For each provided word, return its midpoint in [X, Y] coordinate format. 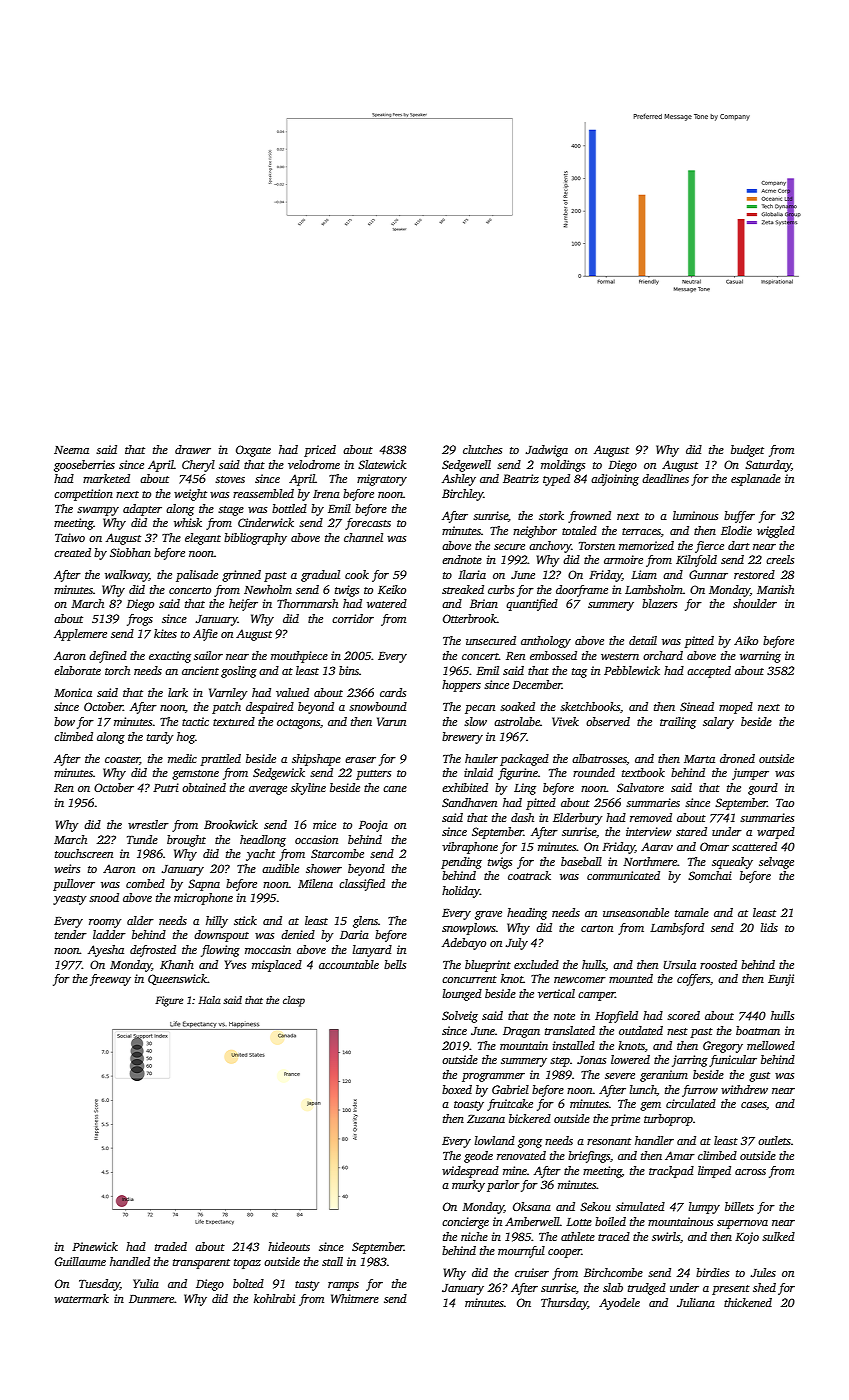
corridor [353, 618]
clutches [482, 449]
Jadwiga [546, 451]
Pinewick [95, 1246]
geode [478, 1157]
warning [760, 657]
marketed [106, 478]
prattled [220, 760]
